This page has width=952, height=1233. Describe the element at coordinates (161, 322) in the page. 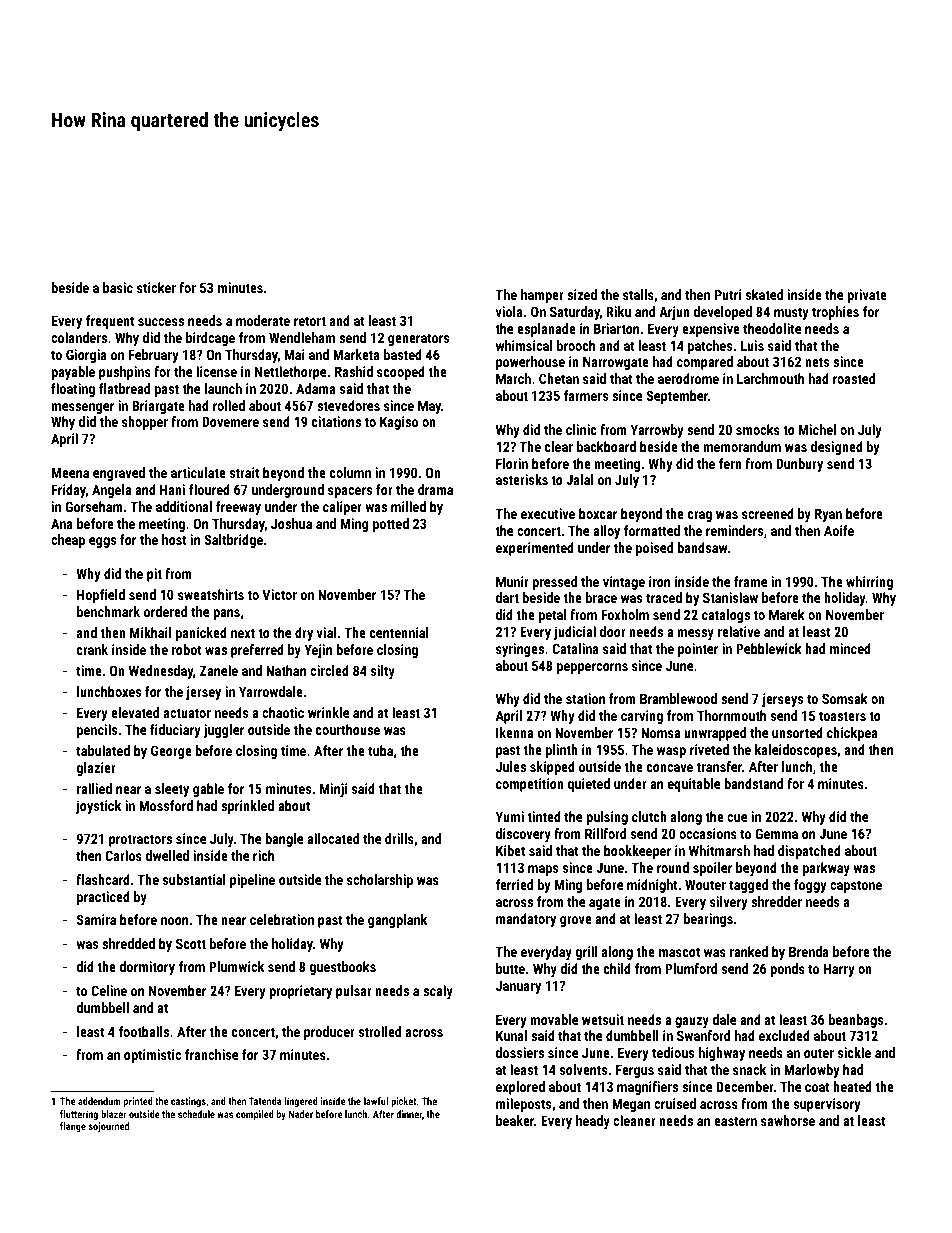

I see `success` at that location.
